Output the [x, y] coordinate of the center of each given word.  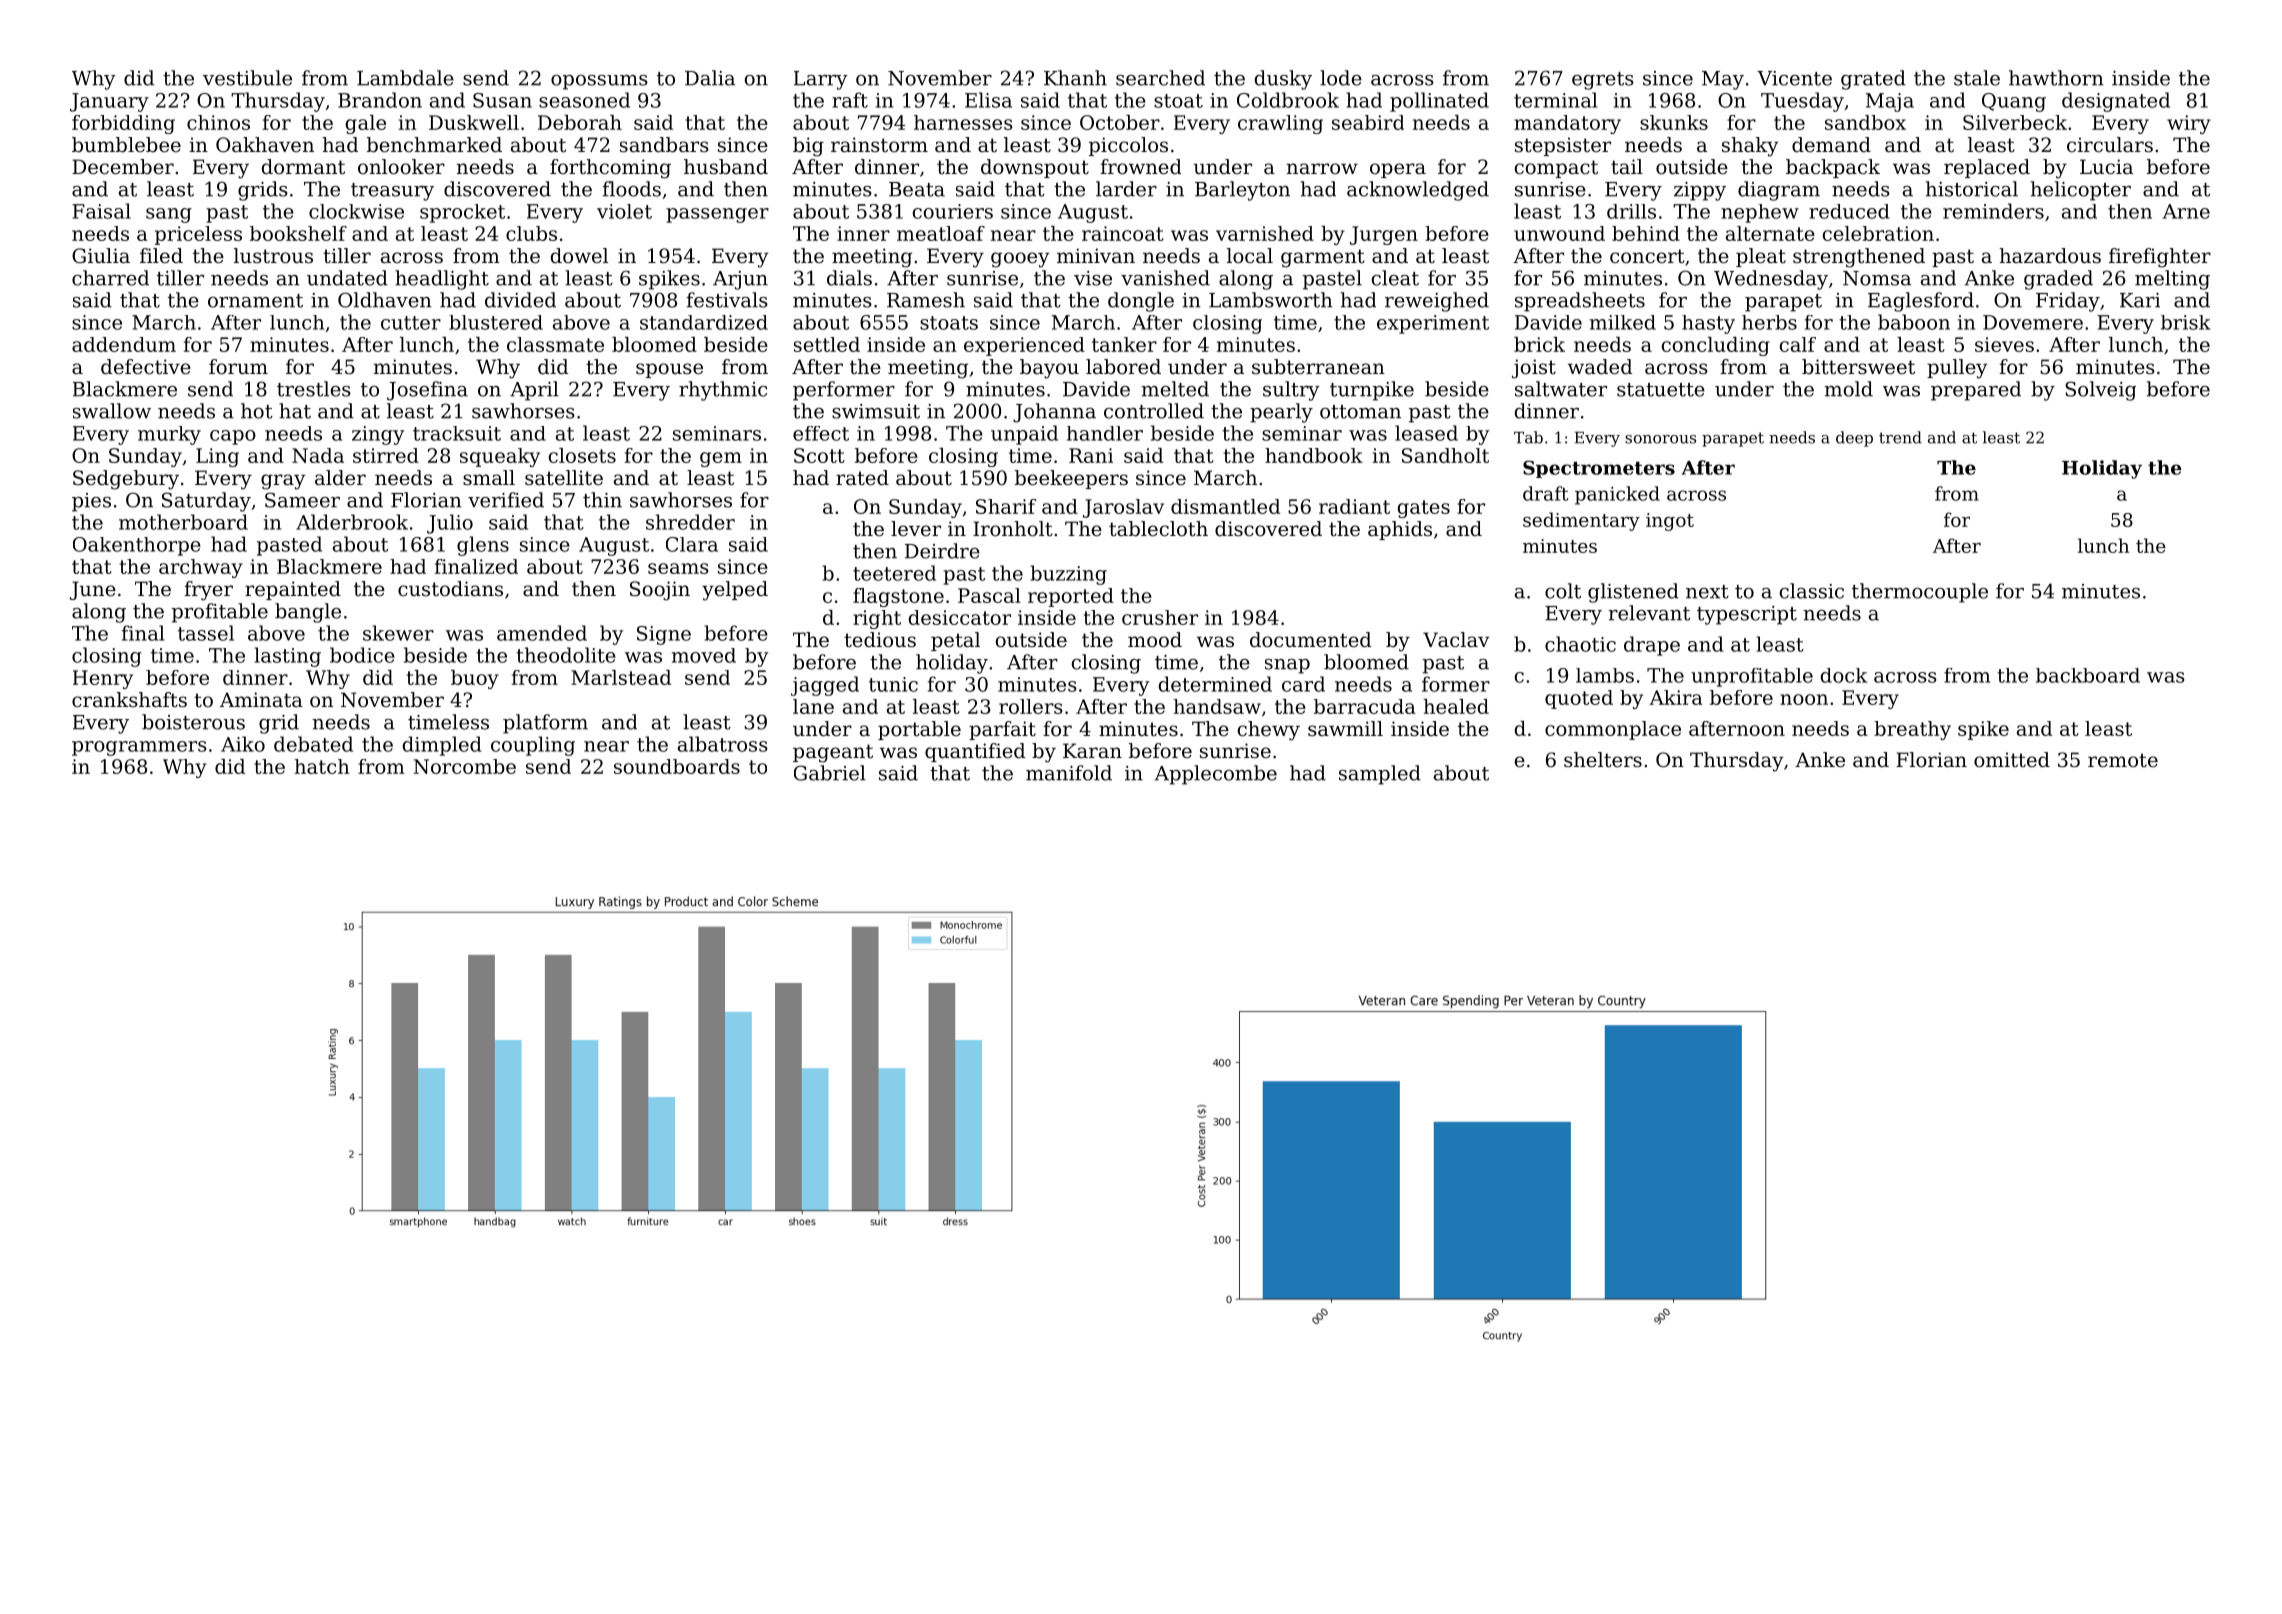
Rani [1091, 455]
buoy [475, 679]
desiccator [960, 617]
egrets [1603, 81]
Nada [318, 455]
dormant [303, 167]
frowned [1140, 167]
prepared [1976, 391]
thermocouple [1920, 593]
